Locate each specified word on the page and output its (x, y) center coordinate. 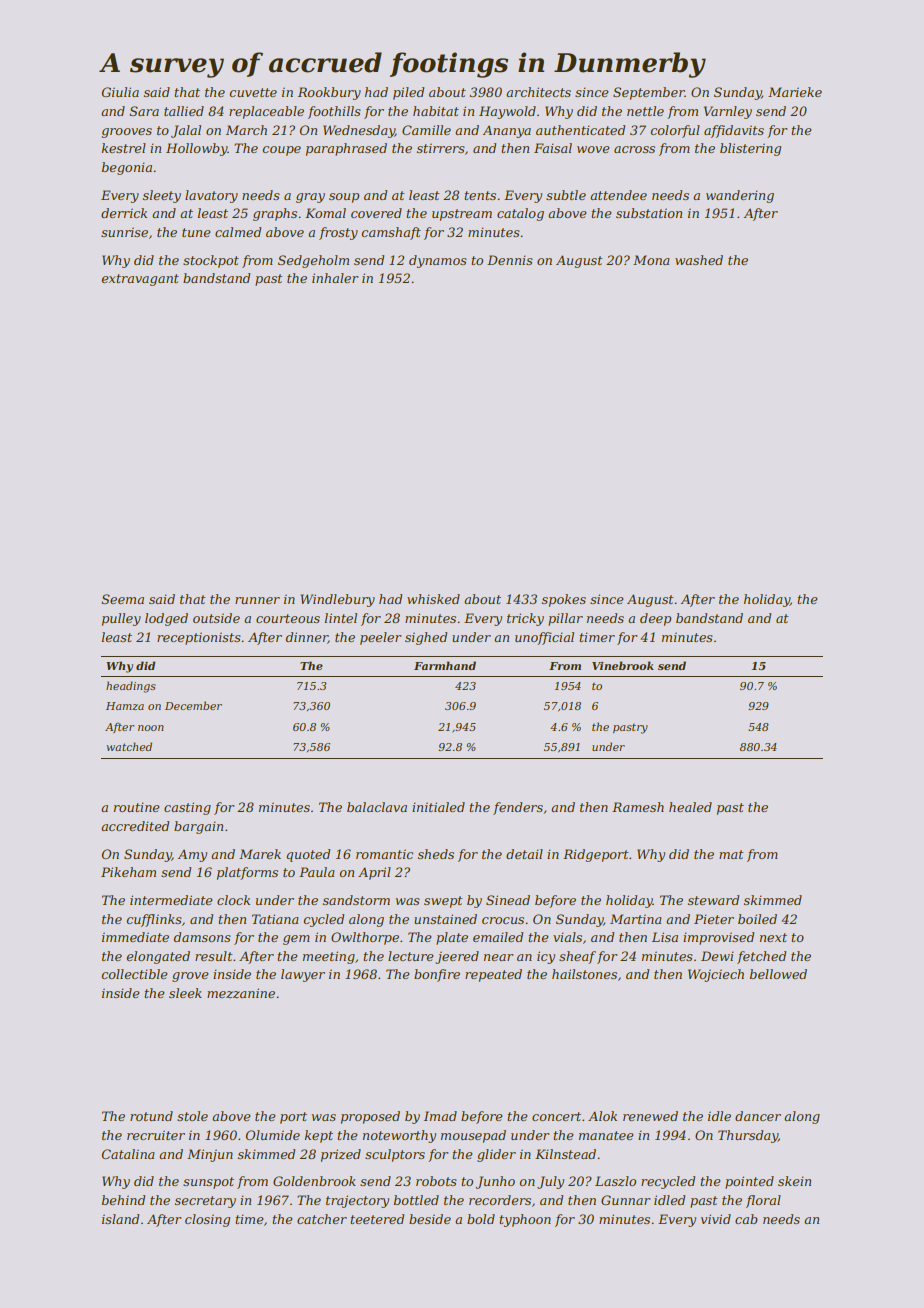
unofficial (544, 638)
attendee (618, 195)
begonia (127, 168)
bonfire (437, 975)
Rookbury (329, 93)
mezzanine (241, 993)
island (120, 1219)
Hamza (125, 706)
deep (655, 619)
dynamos (438, 261)
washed (699, 260)
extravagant (140, 280)
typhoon (525, 1220)
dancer (758, 1116)
